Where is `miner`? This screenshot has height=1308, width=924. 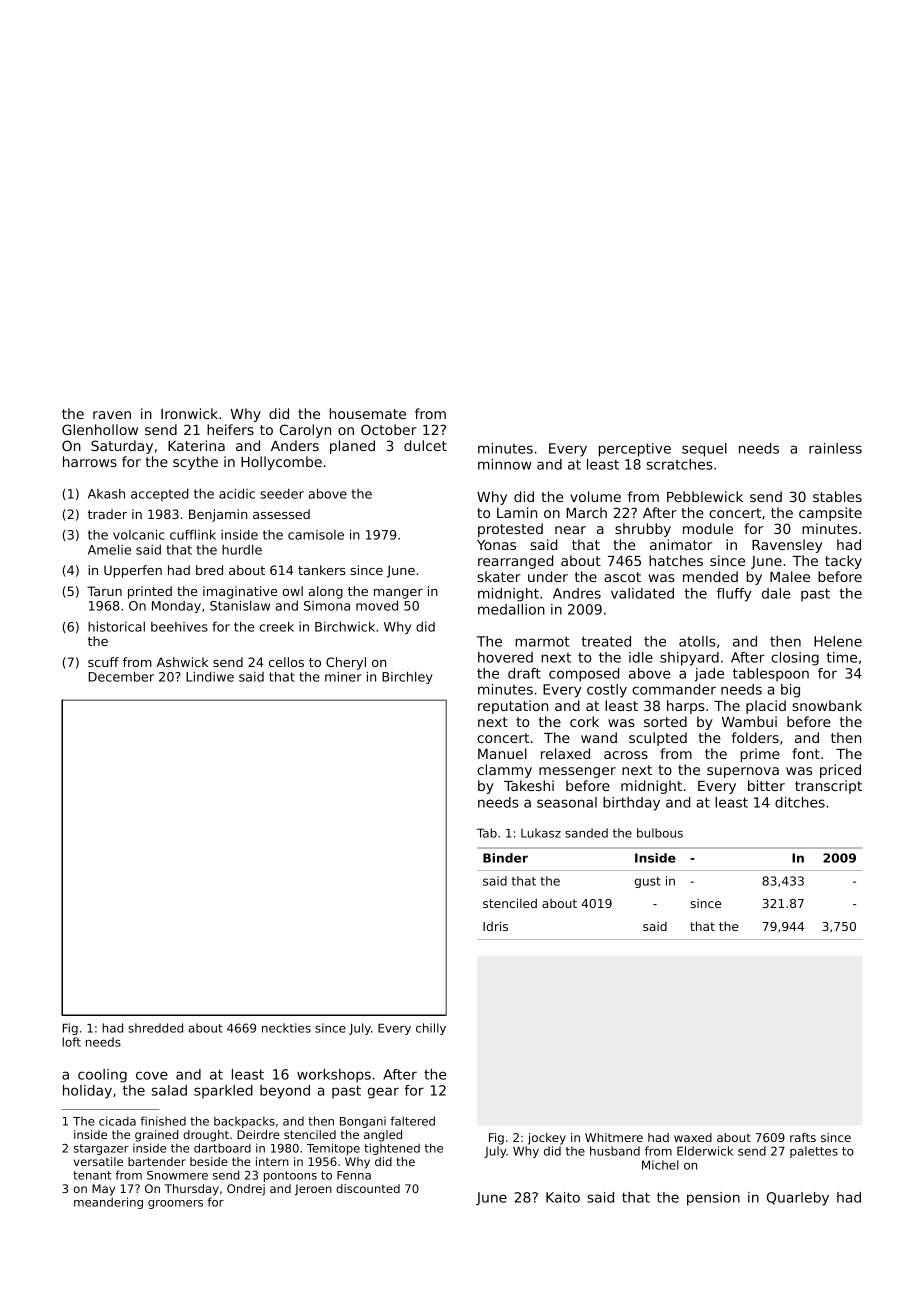
miner is located at coordinates (343, 676).
